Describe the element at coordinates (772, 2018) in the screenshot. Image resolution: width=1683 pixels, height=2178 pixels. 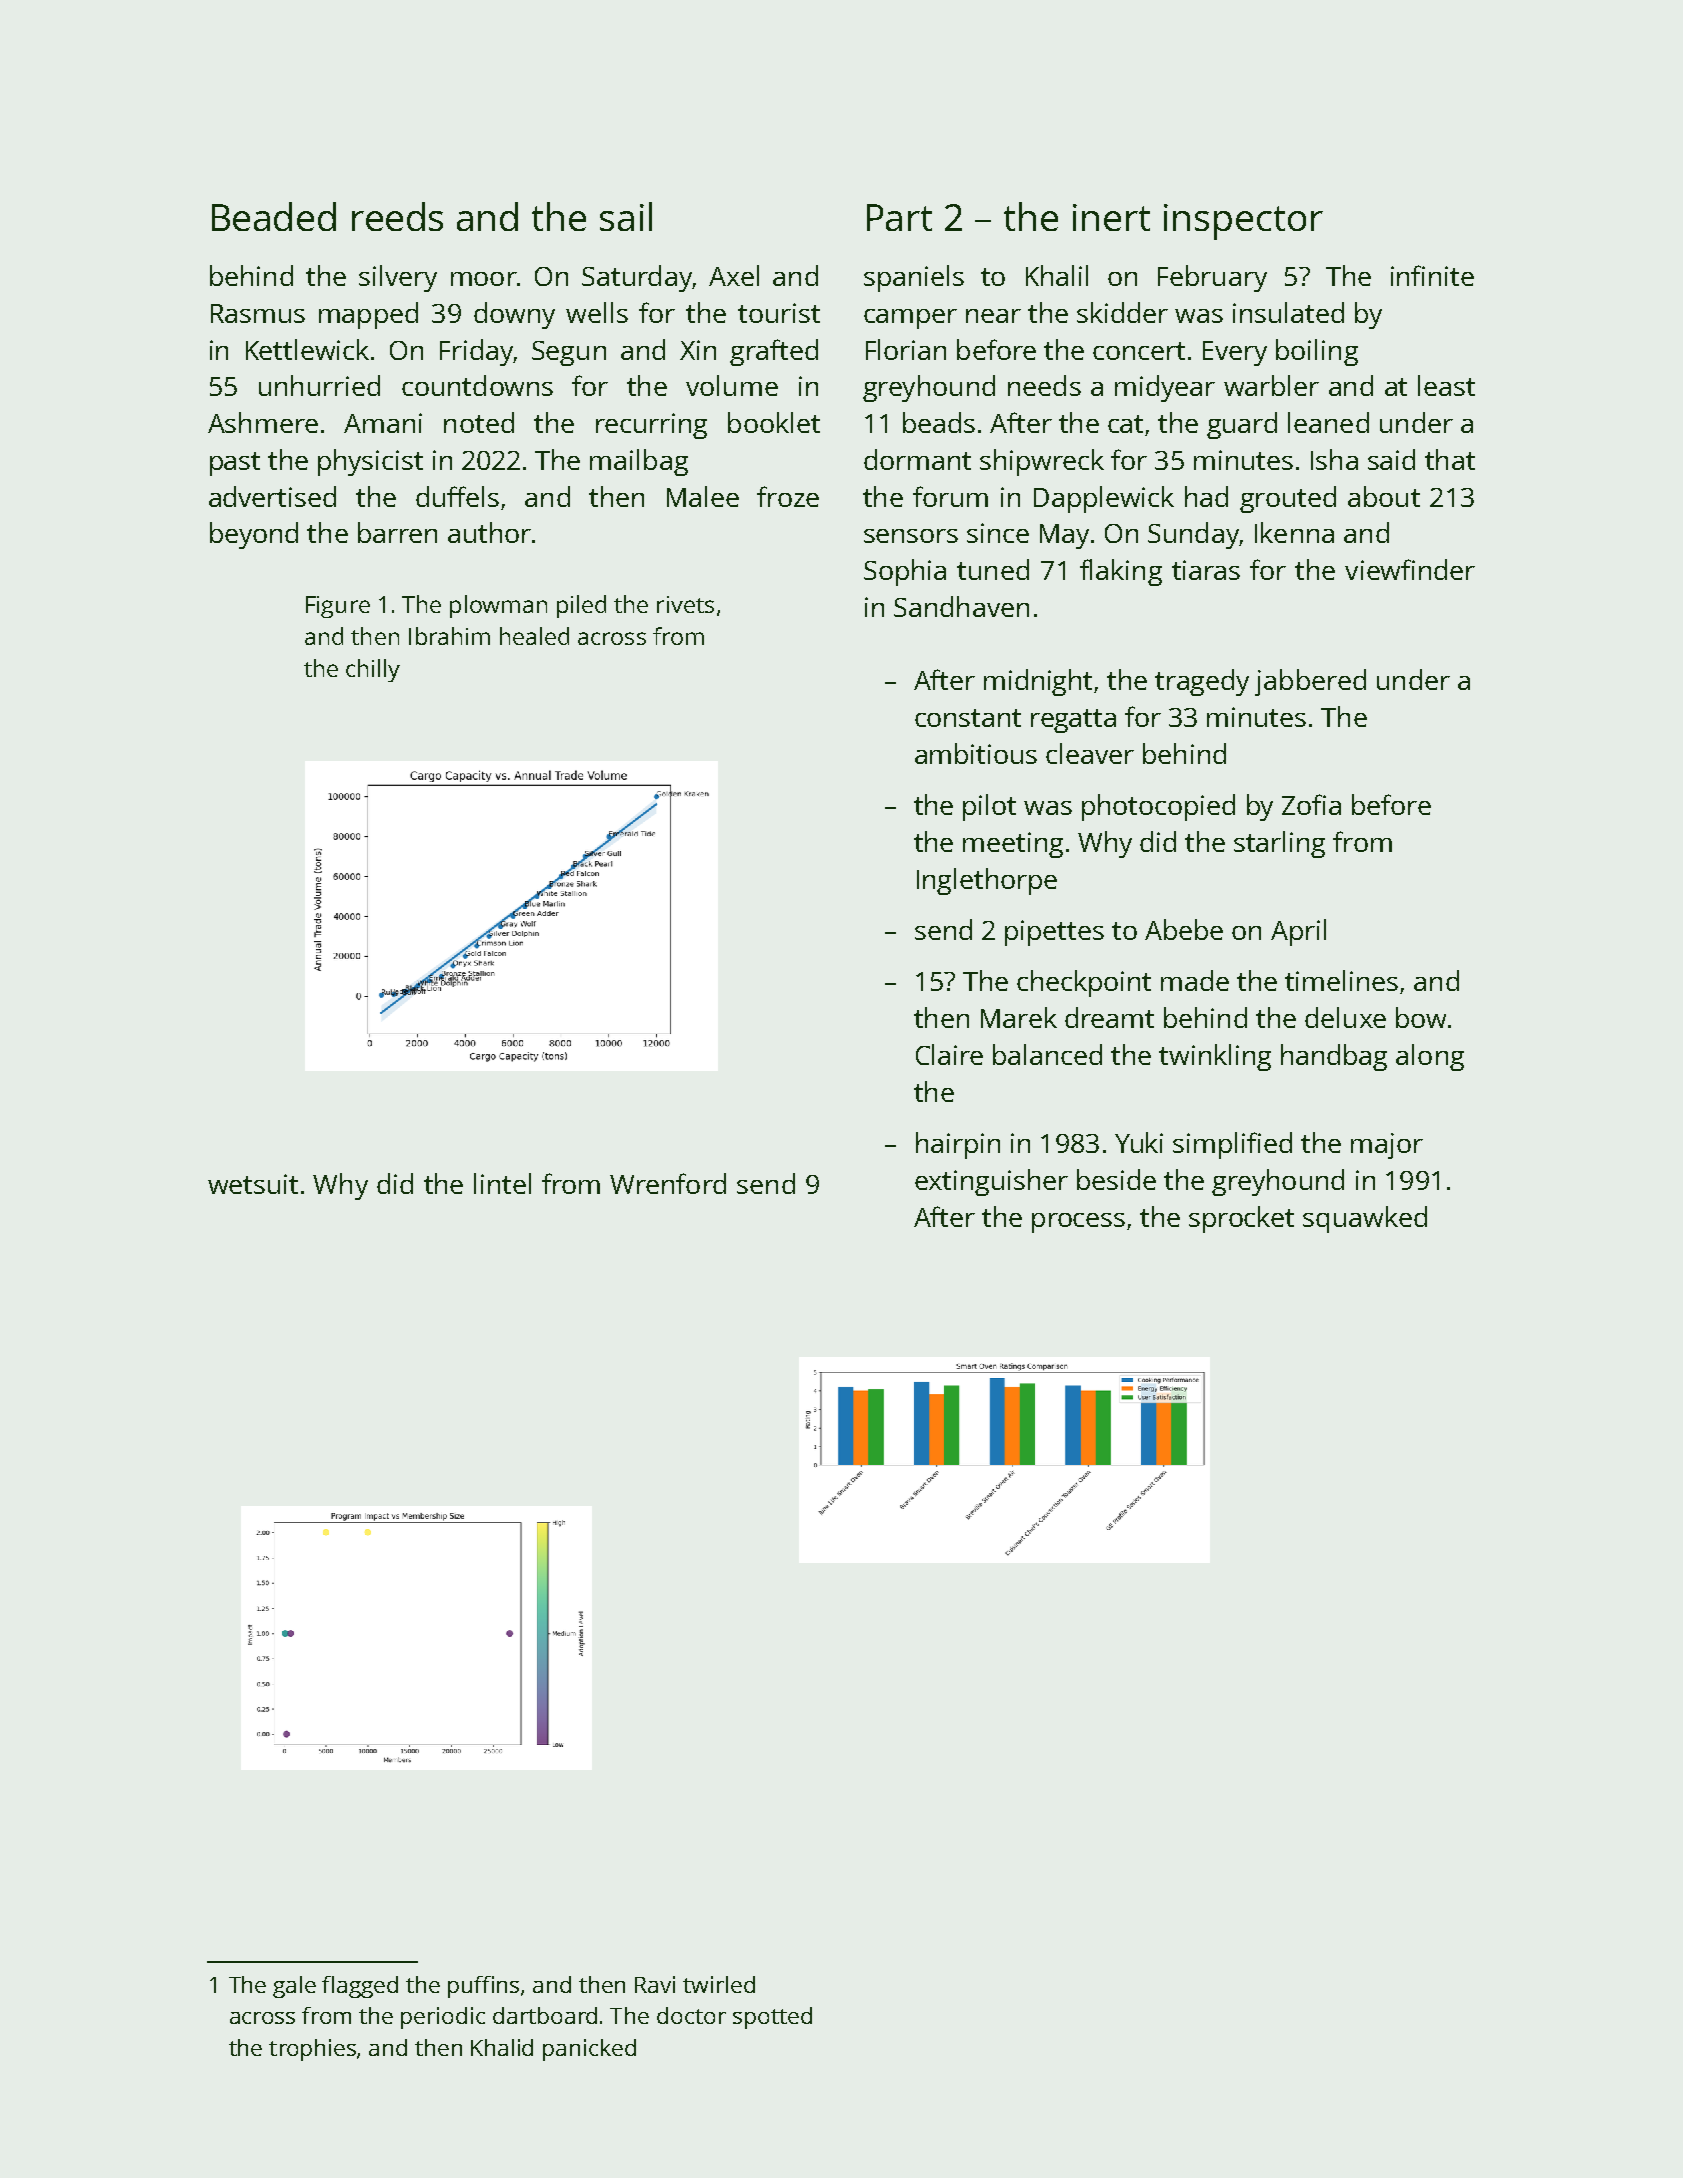
I see `spotted` at that location.
